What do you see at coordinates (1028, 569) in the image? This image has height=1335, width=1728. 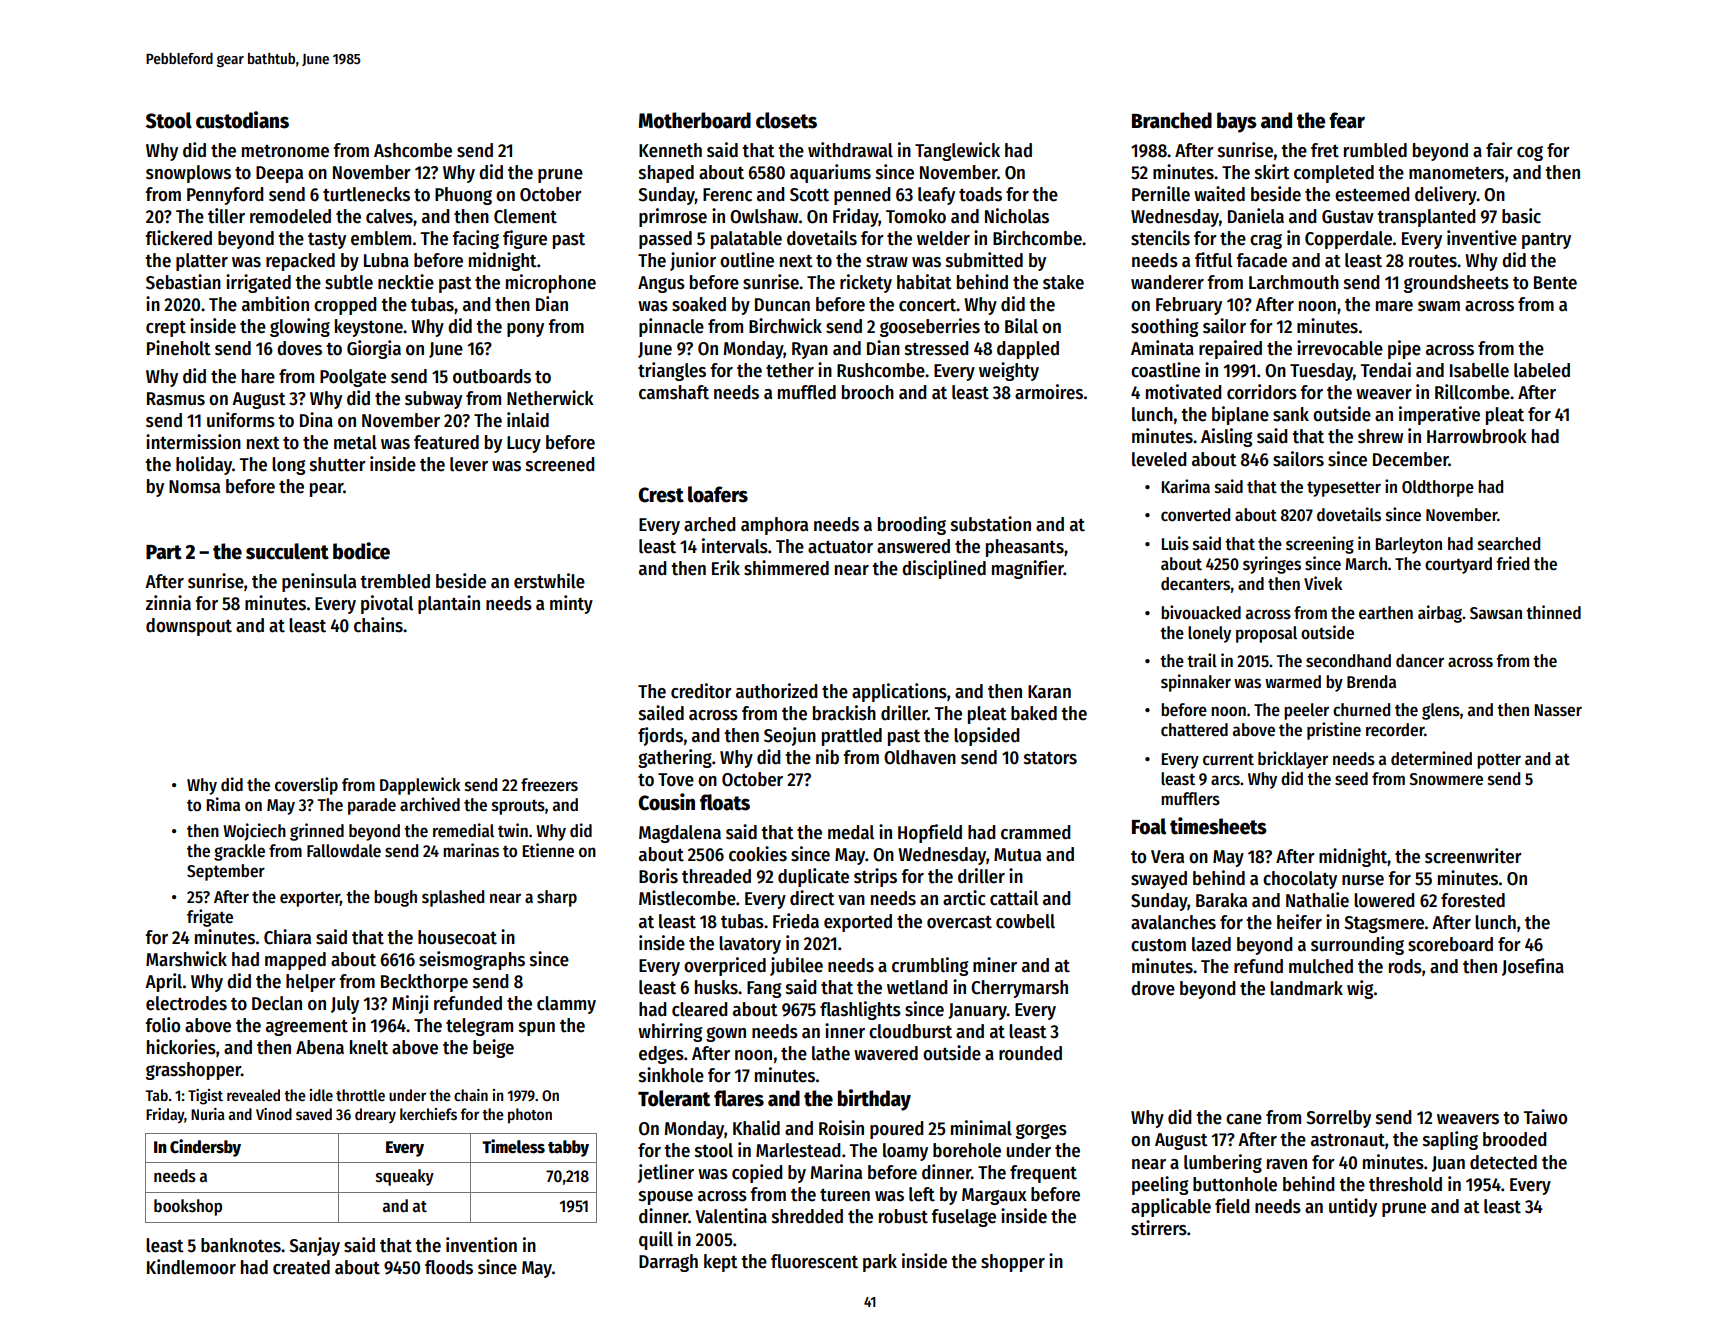 I see `magnifier` at bounding box center [1028, 569].
